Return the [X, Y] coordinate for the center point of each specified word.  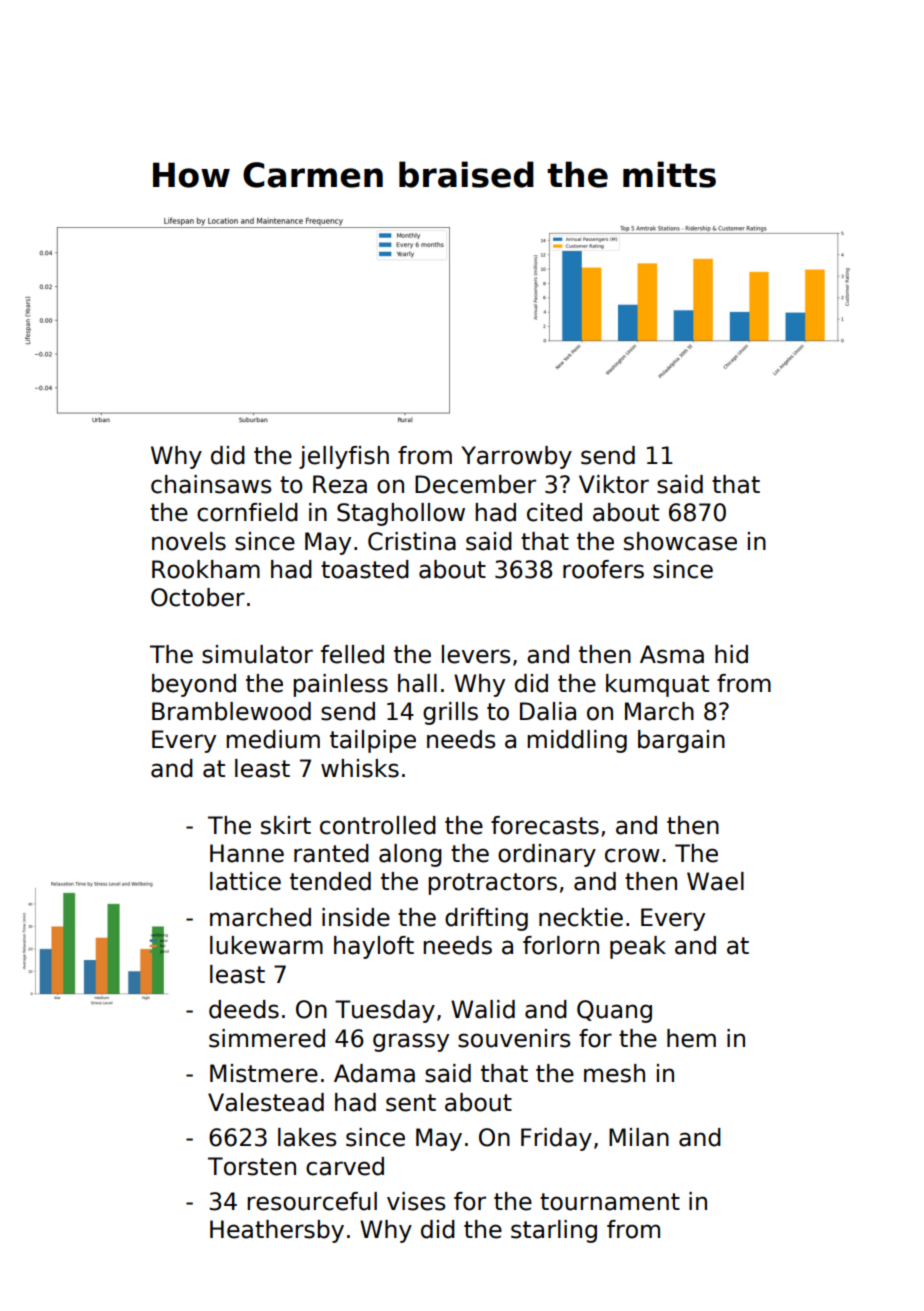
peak [638, 947]
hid [731, 654]
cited [554, 512]
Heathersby [277, 1231]
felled [352, 654]
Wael [715, 881]
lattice [245, 881]
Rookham [206, 569]
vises [416, 1201]
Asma [672, 654]
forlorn [561, 945]
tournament [610, 1202]
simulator [257, 654]
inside [356, 917]
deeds [244, 1009]
